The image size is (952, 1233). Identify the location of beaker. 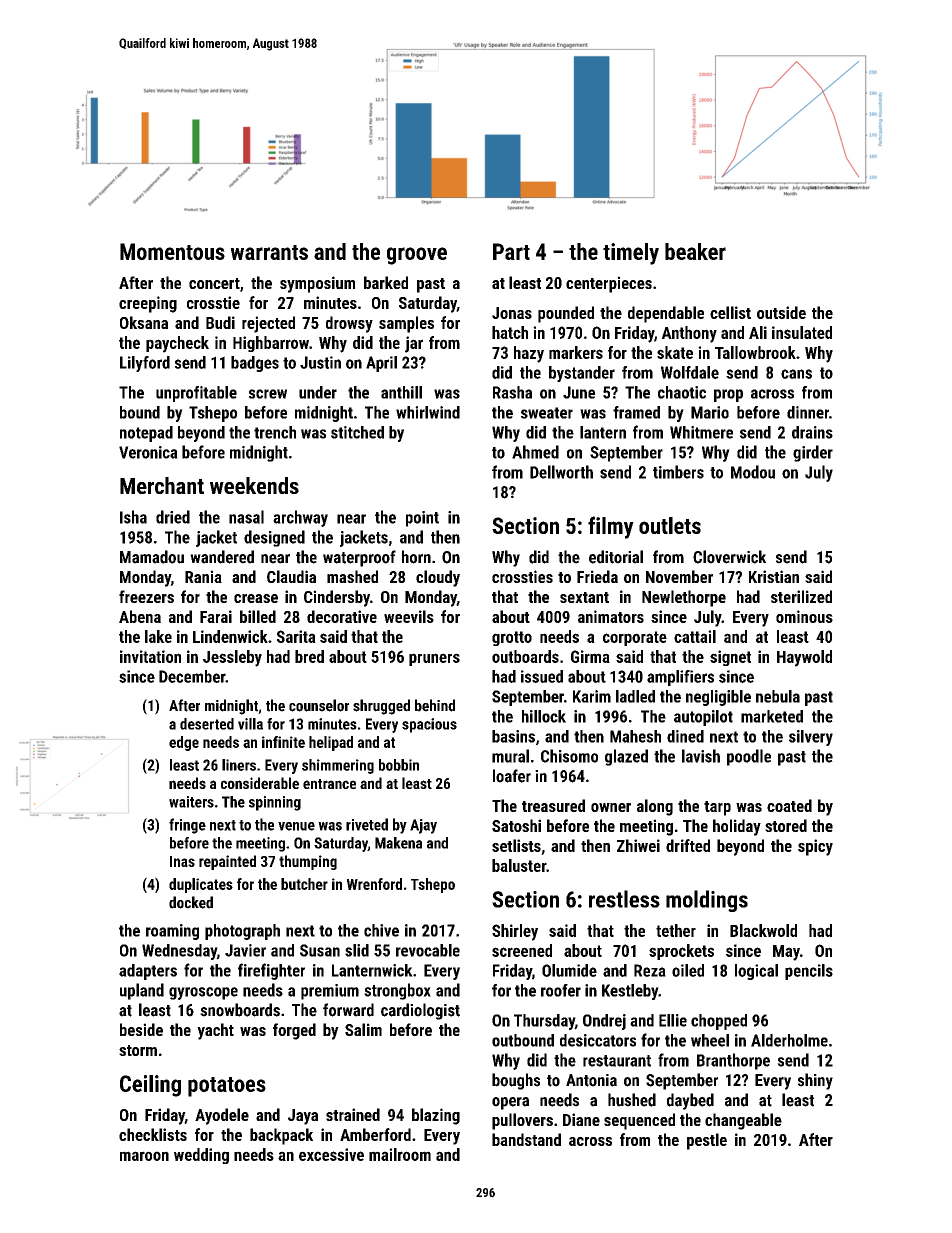
(695, 251).
